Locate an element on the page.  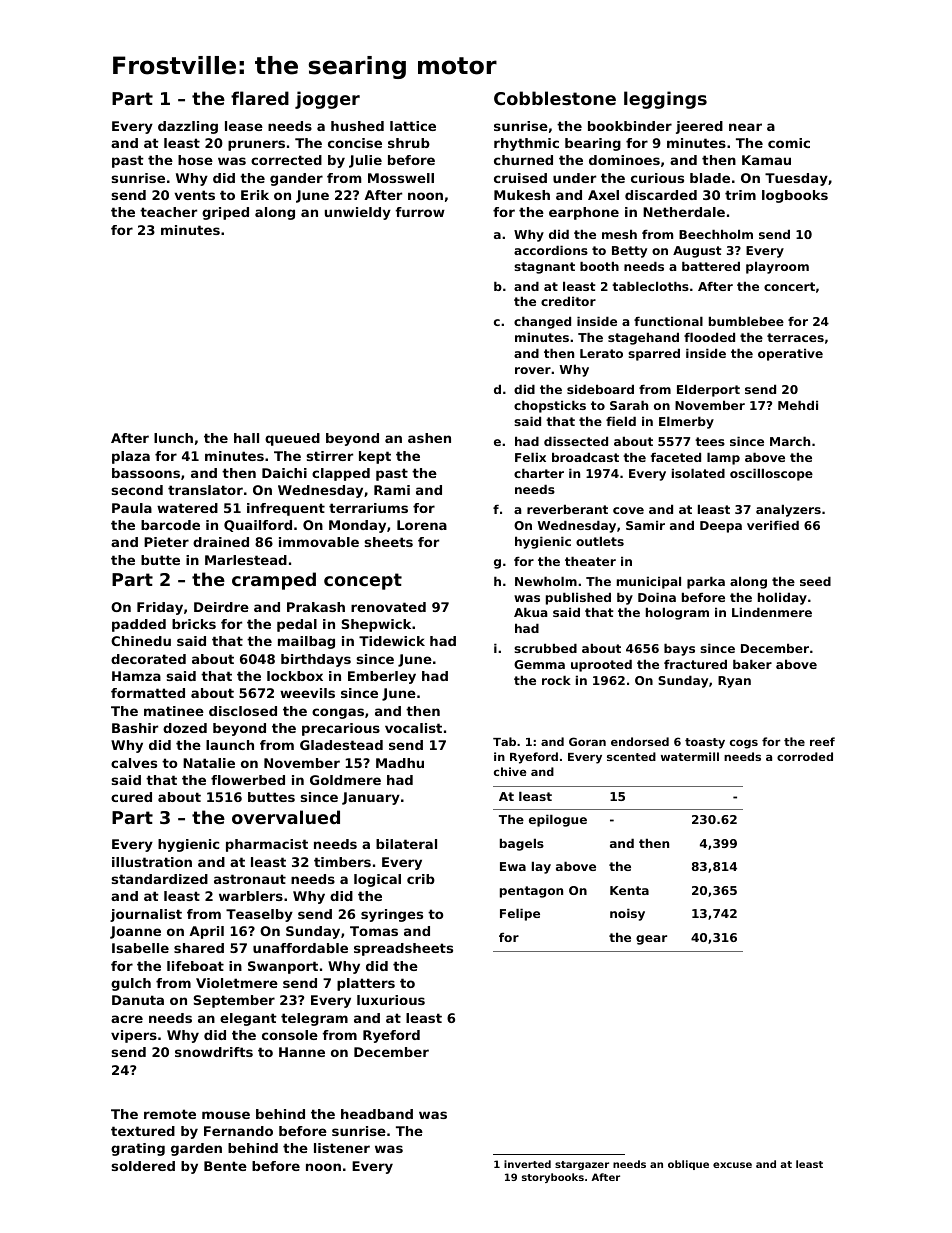
Bente is located at coordinates (225, 1166).
